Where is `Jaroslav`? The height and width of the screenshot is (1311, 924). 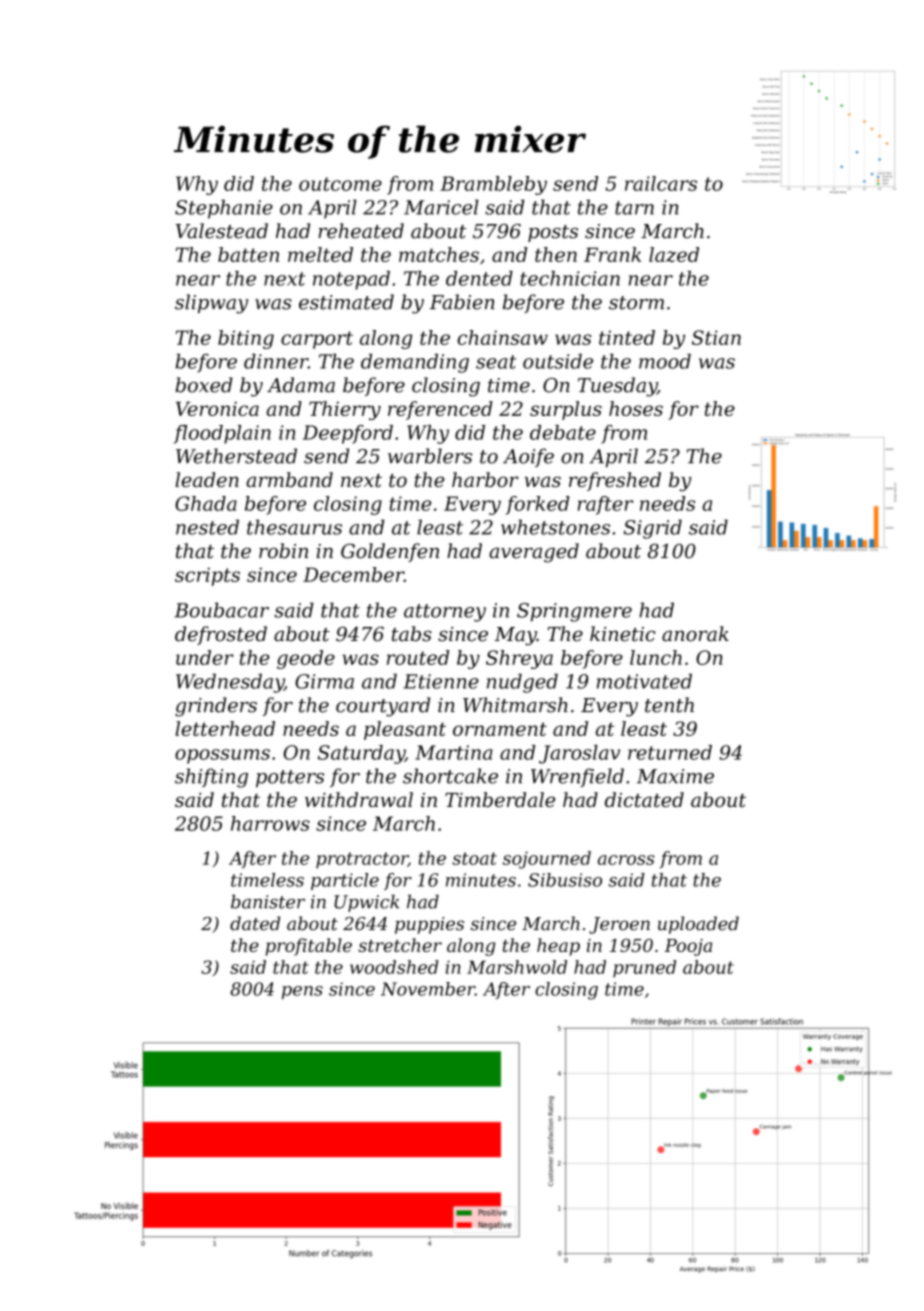
Jaroslav is located at coordinates (579, 754).
